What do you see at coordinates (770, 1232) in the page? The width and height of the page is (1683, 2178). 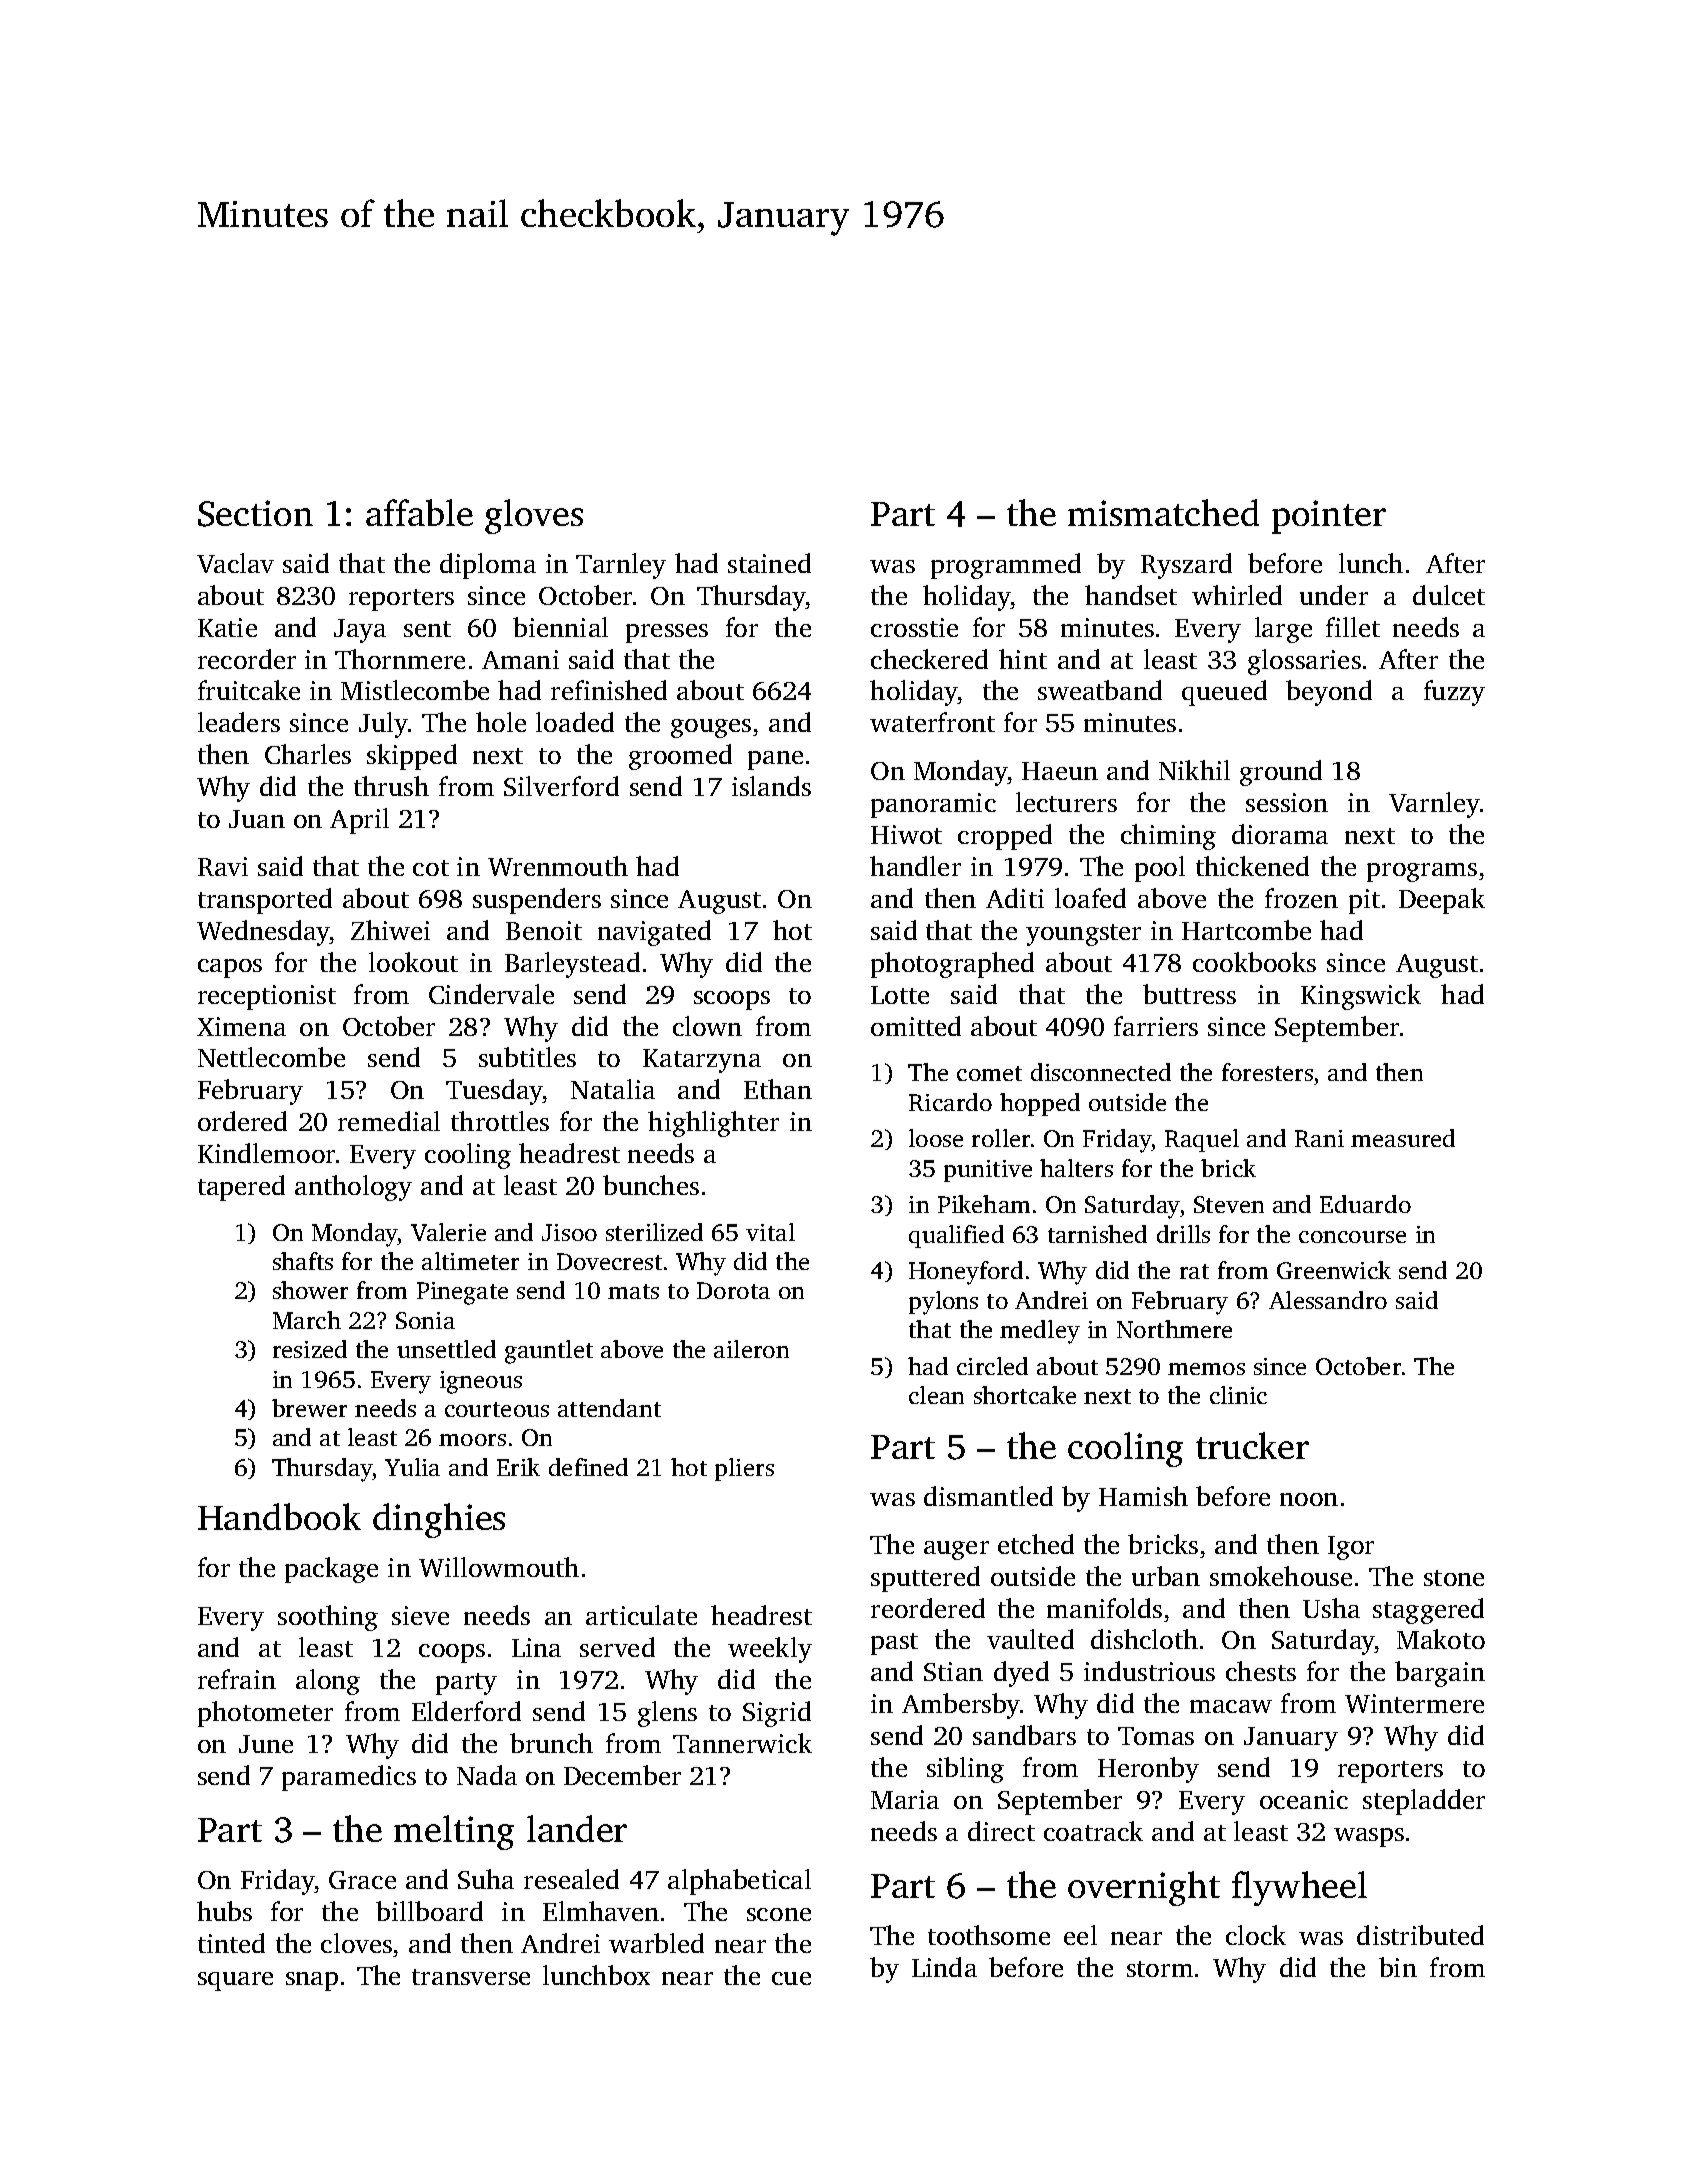 I see `vital` at bounding box center [770, 1232].
